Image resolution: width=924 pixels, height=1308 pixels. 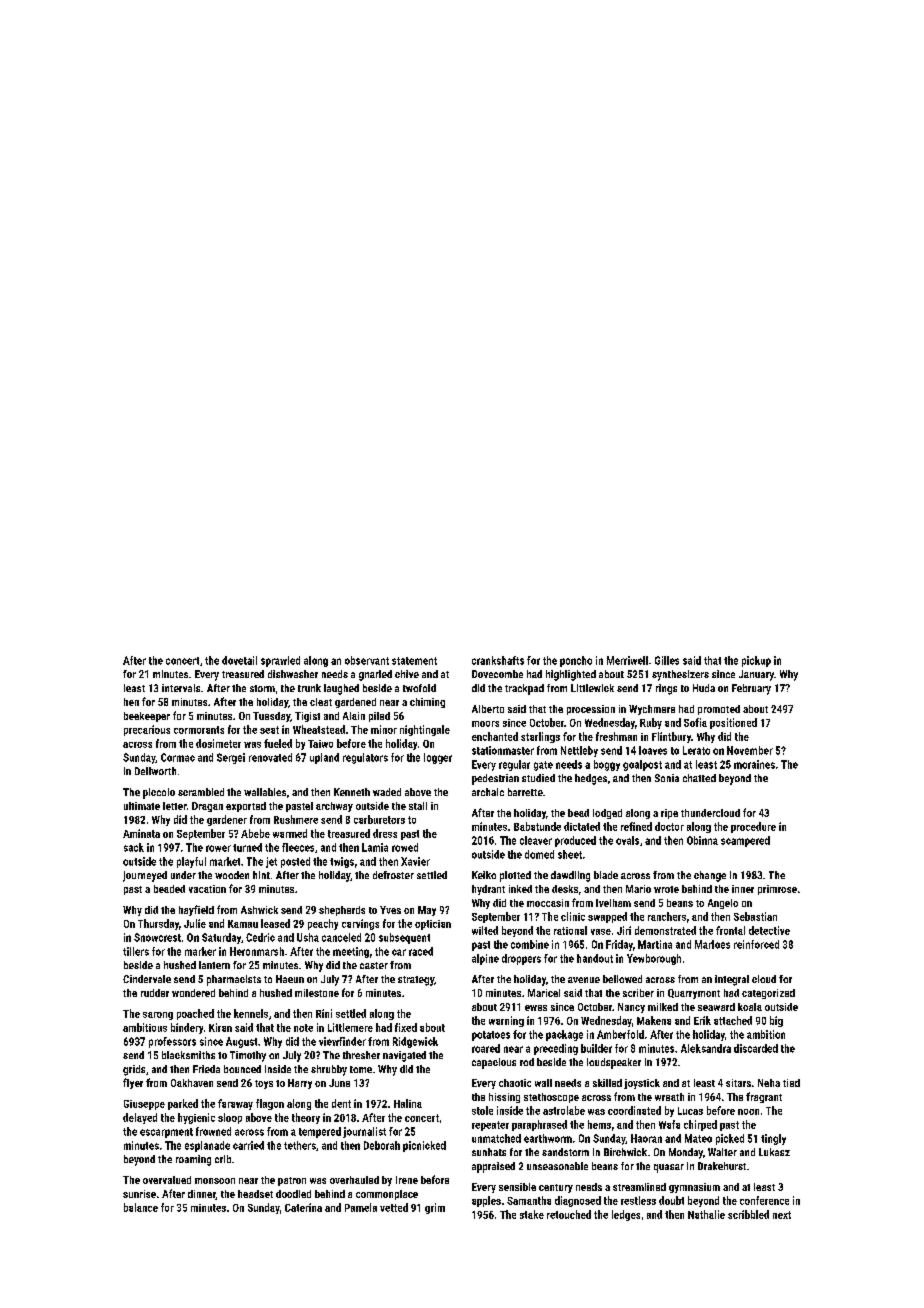 I want to click on January, so click(x=756, y=675).
